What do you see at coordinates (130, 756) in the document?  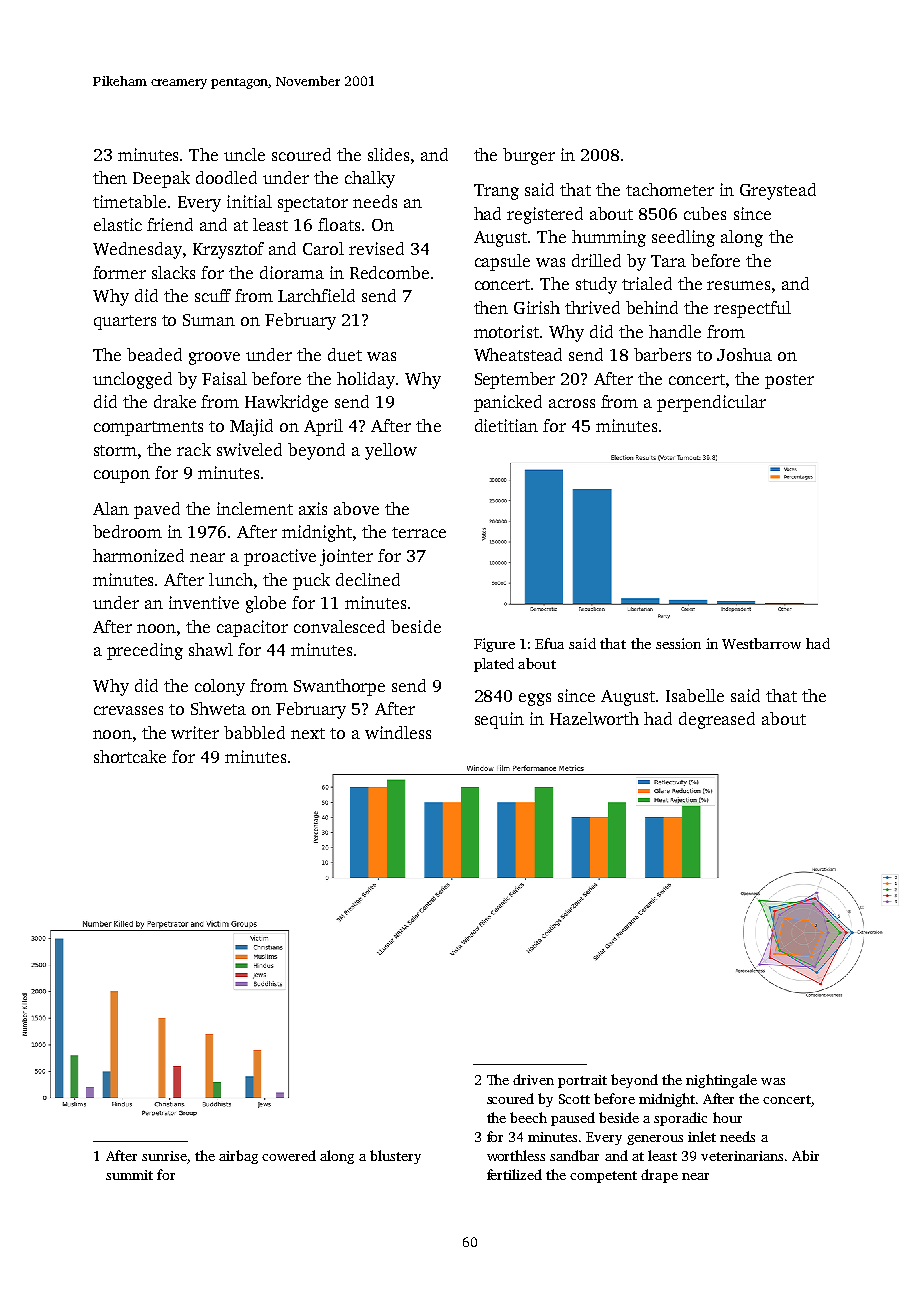 I see `shortcake` at bounding box center [130, 756].
